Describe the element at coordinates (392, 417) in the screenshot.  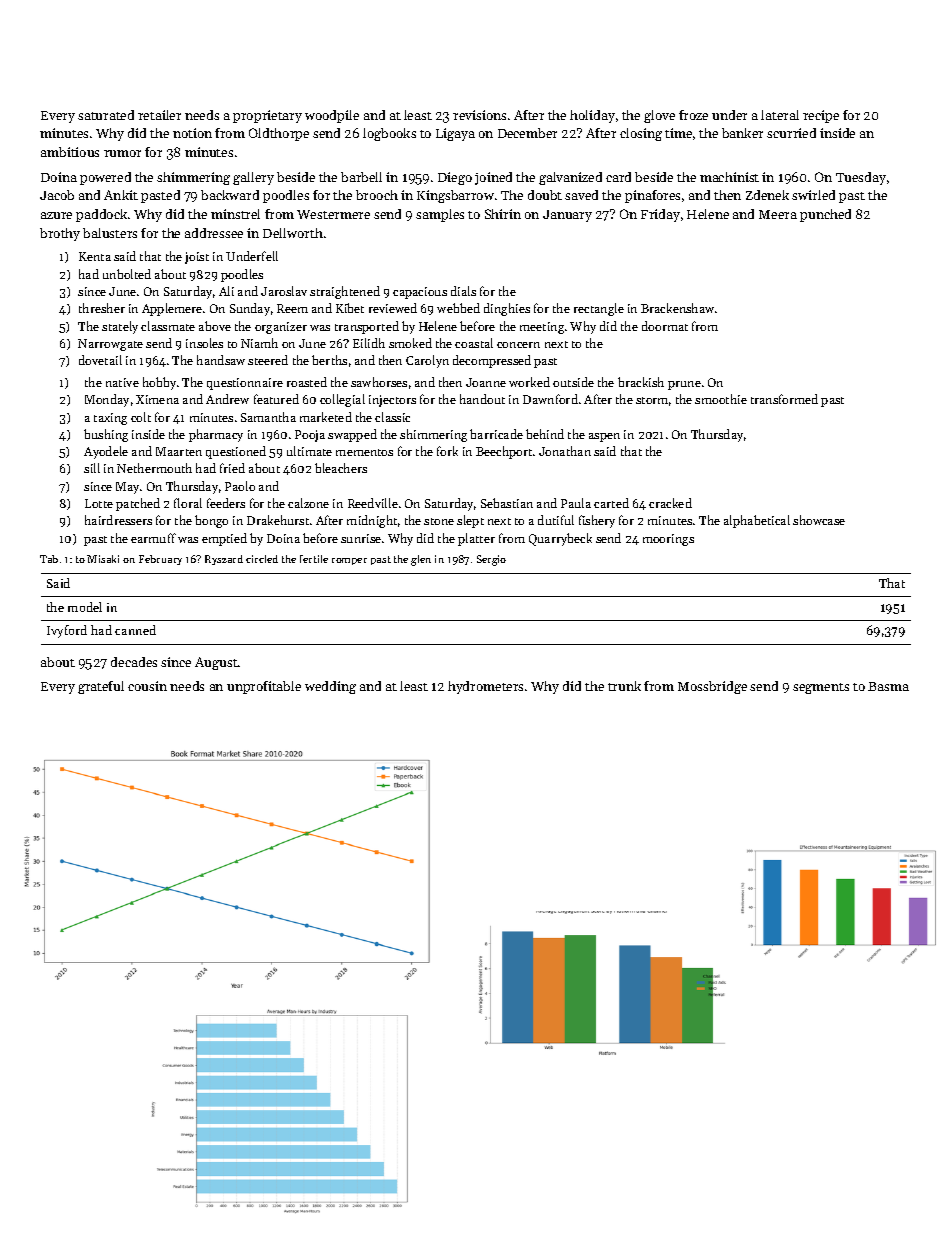
I see `classic` at that location.
